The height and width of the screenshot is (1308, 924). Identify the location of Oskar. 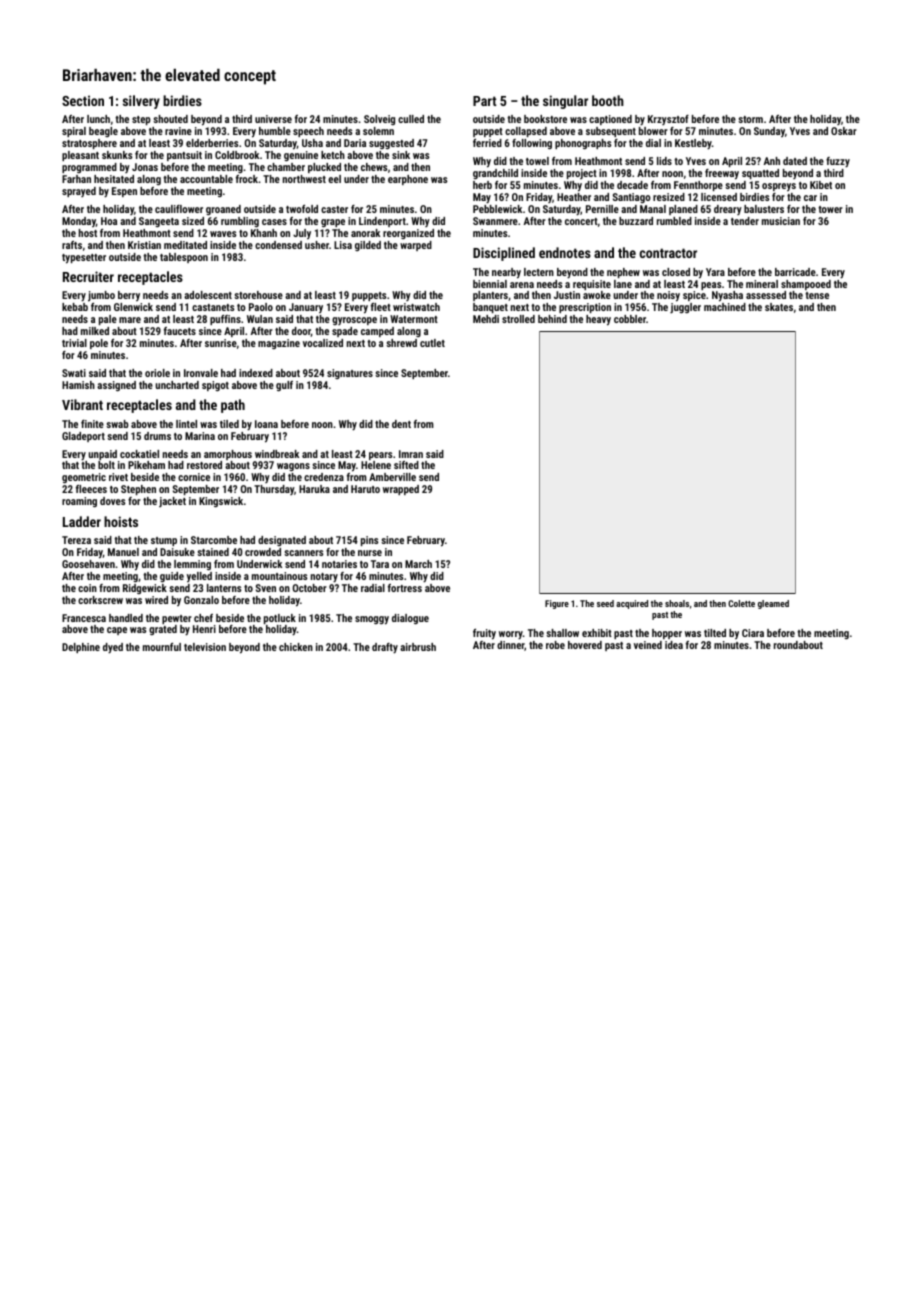
(844, 131).
